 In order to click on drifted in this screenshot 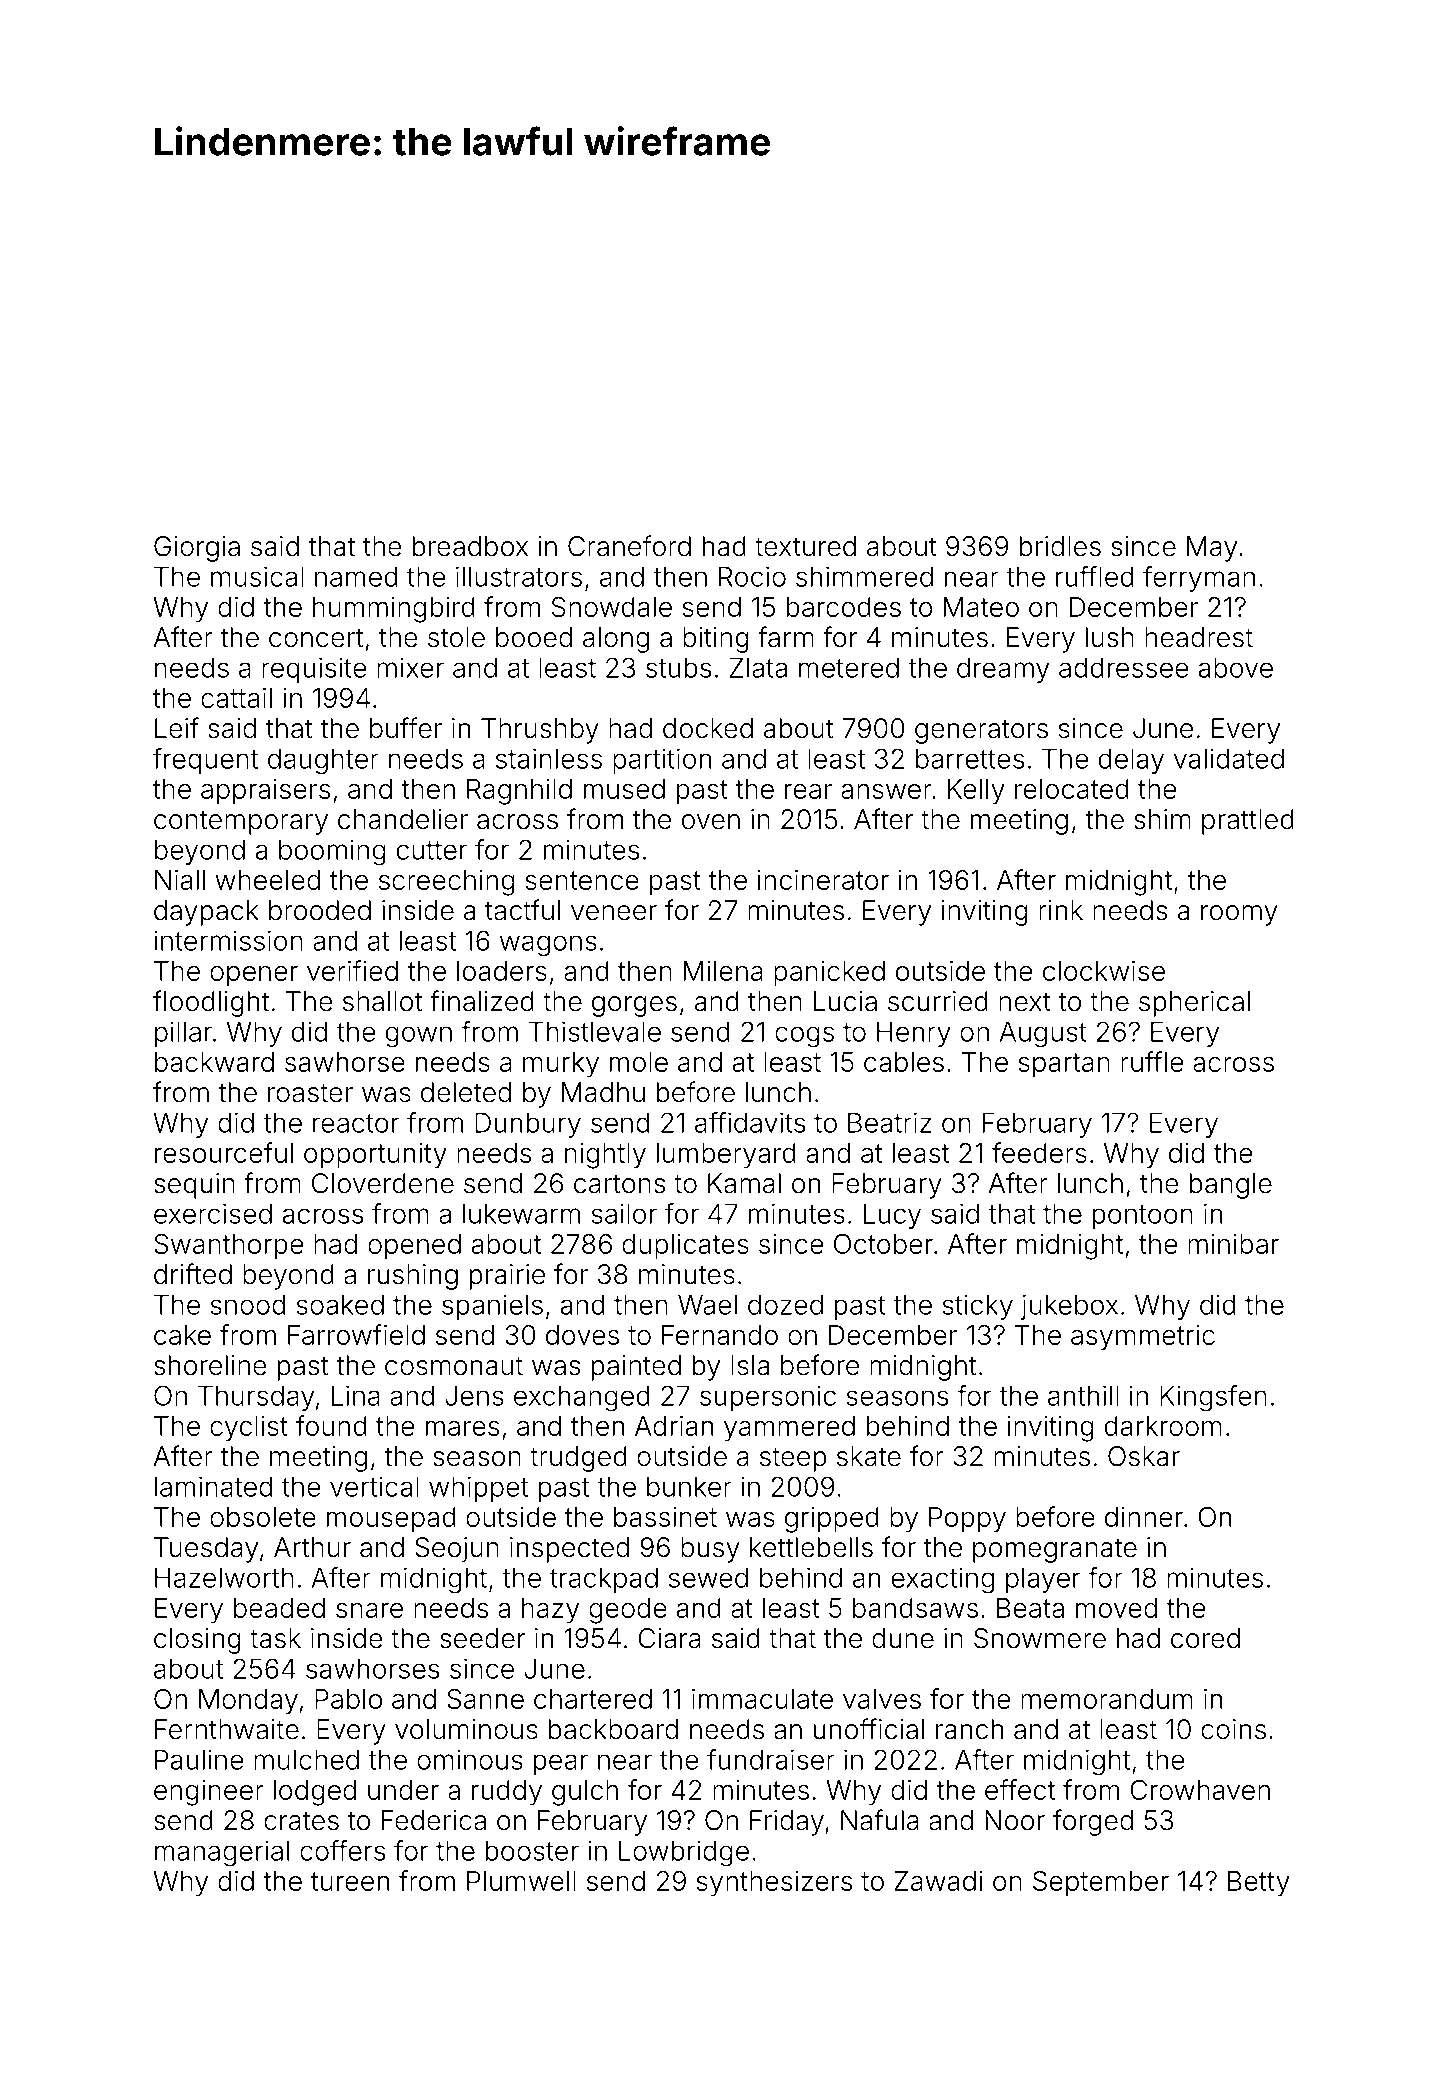, I will do `click(193, 1274)`.
